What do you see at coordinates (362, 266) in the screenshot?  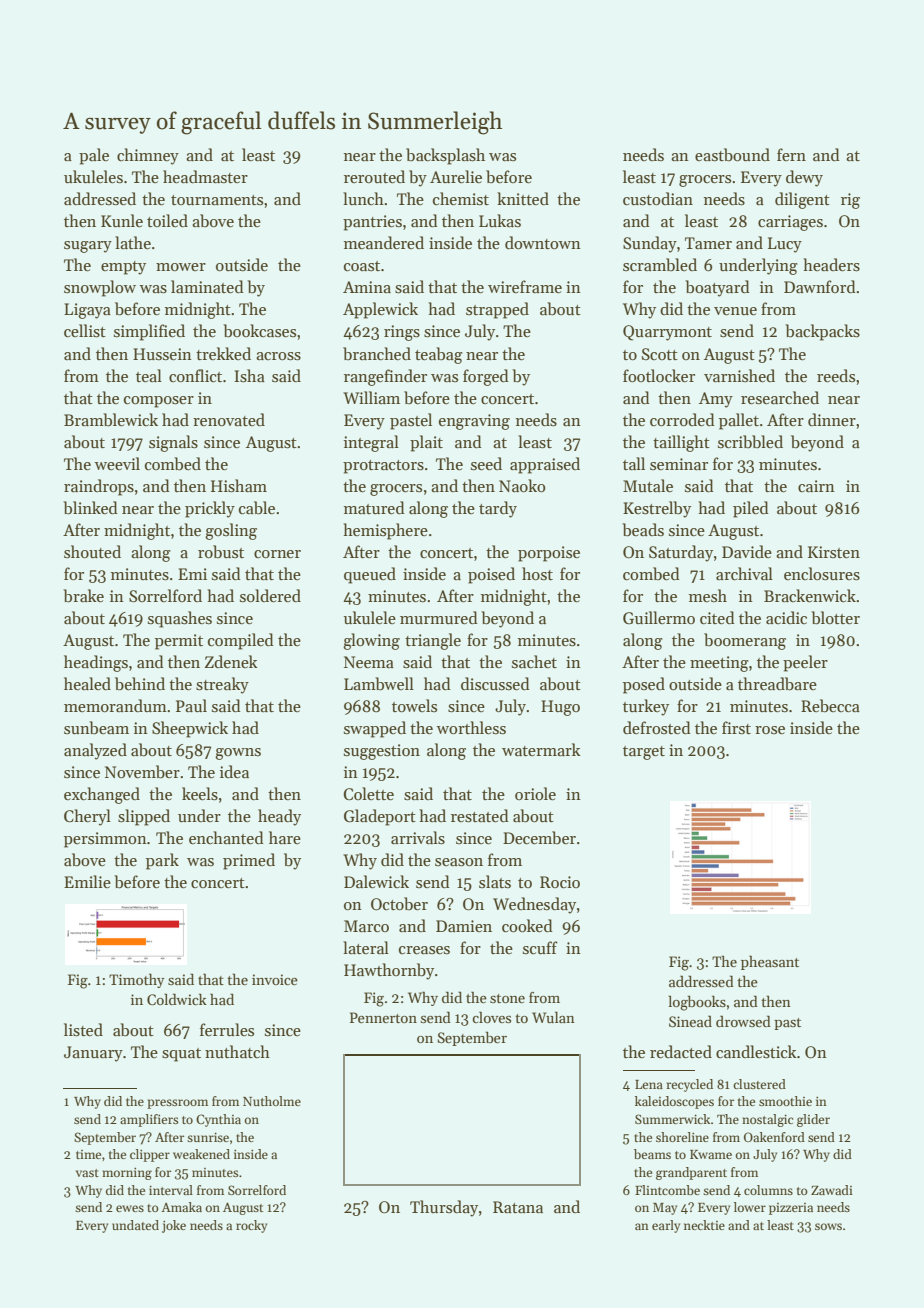 I see `coast` at bounding box center [362, 266].
